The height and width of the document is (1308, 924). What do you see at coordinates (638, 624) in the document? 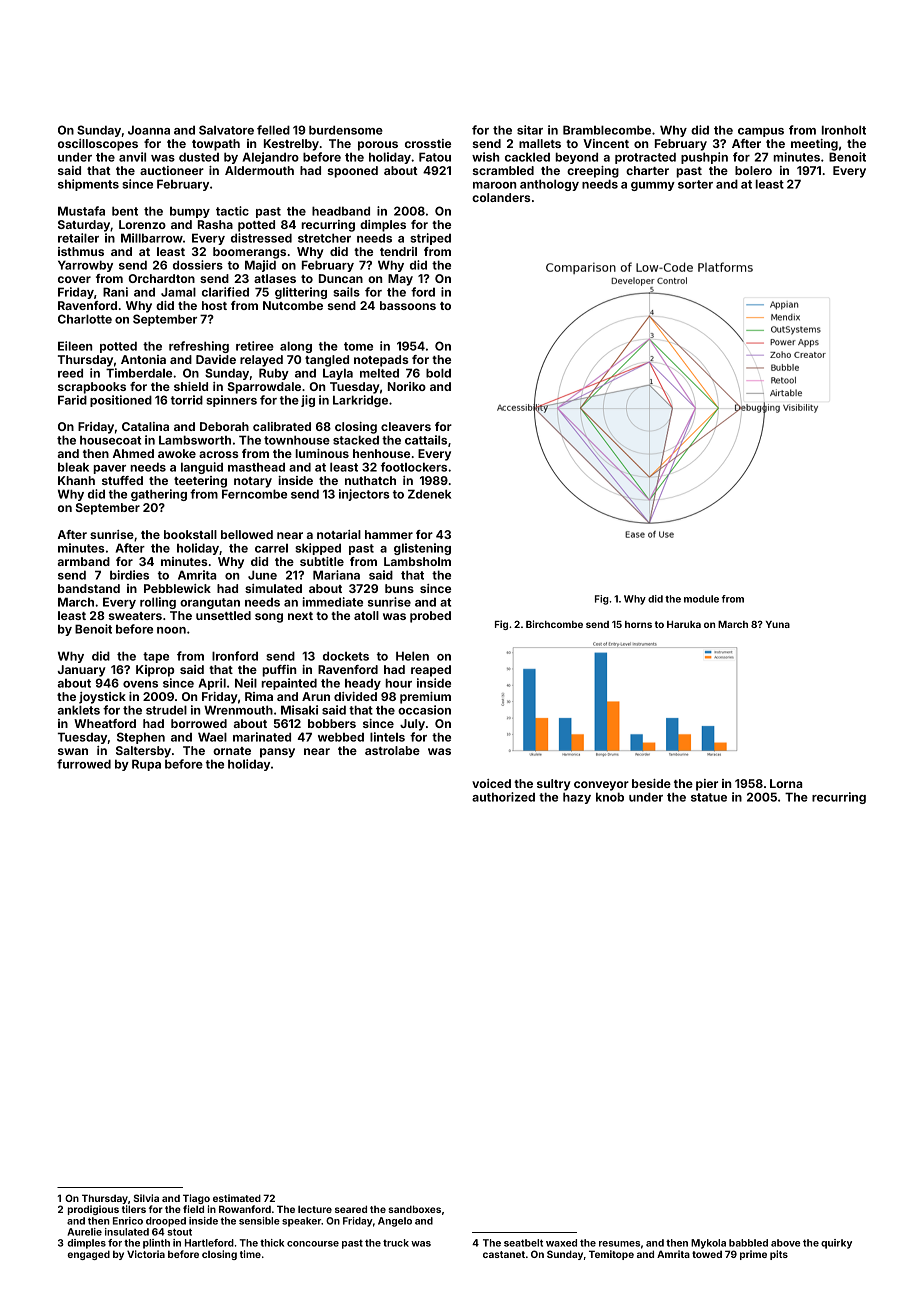
I see `horns` at bounding box center [638, 624].
